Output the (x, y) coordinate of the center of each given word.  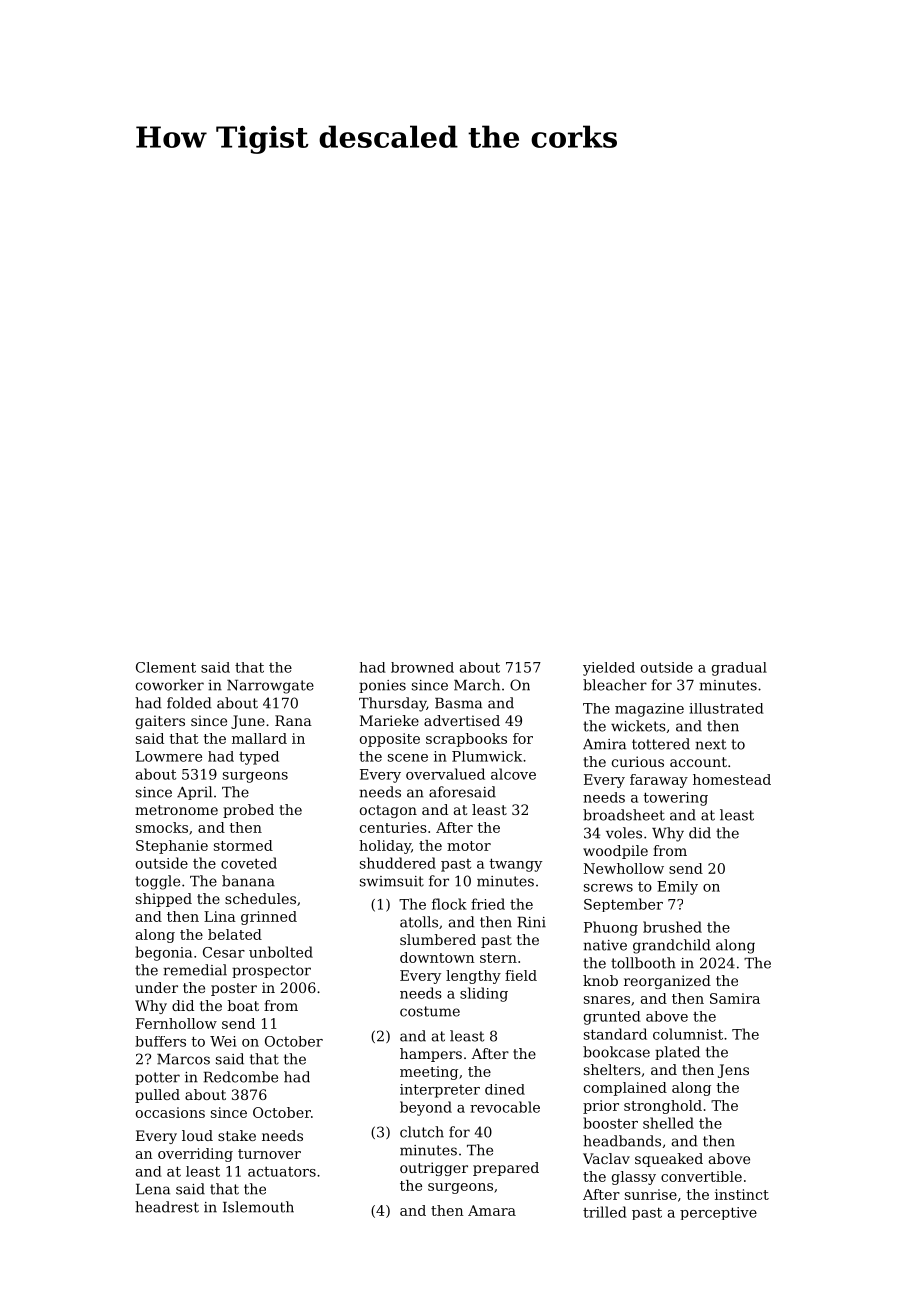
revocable (505, 1107)
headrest (167, 1207)
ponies (382, 686)
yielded (609, 669)
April (194, 793)
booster (610, 1123)
